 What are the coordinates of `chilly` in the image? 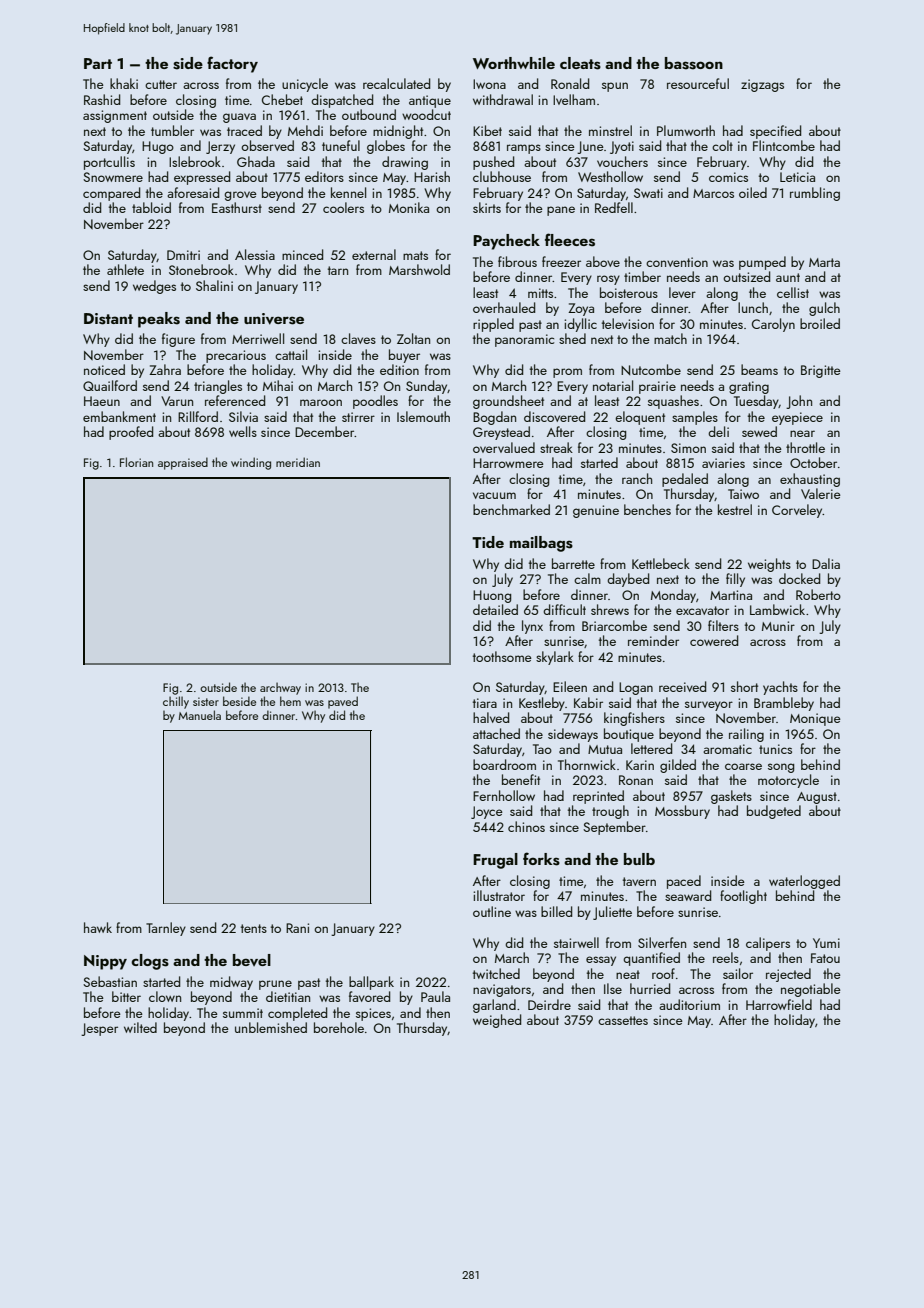 It's located at (176, 702).
